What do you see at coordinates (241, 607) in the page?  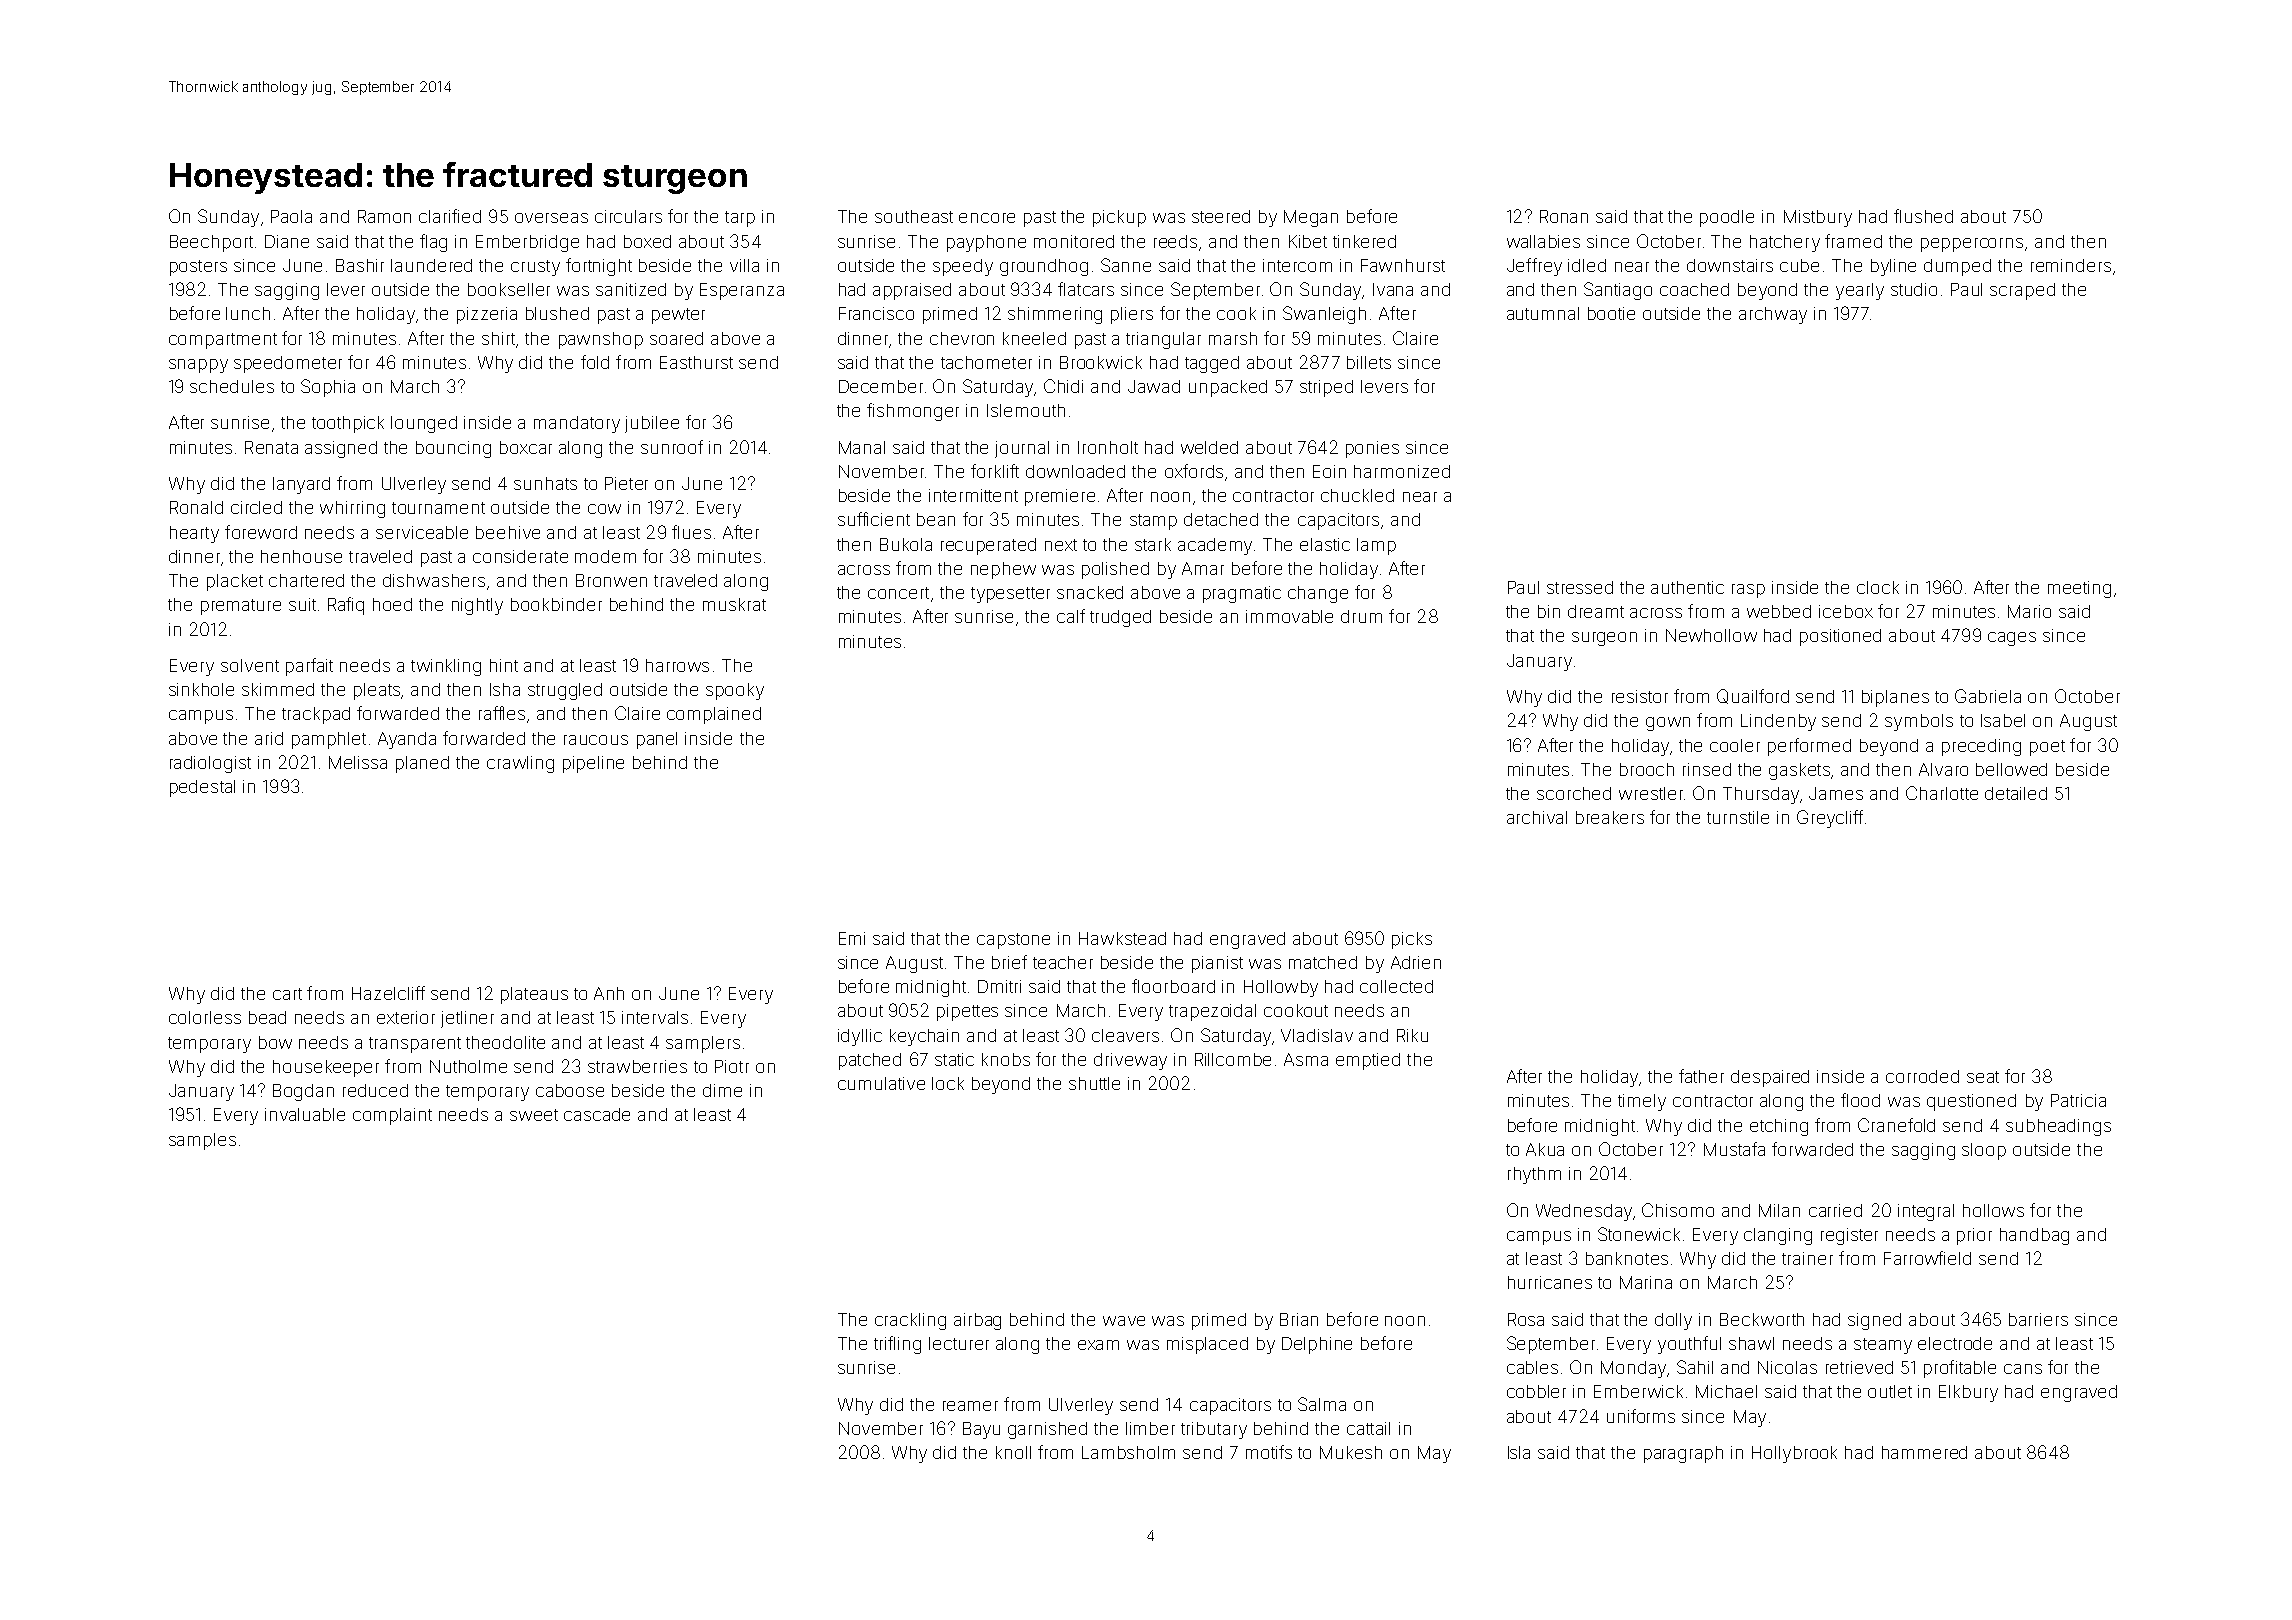 I see `premature` at bounding box center [241, 607].
